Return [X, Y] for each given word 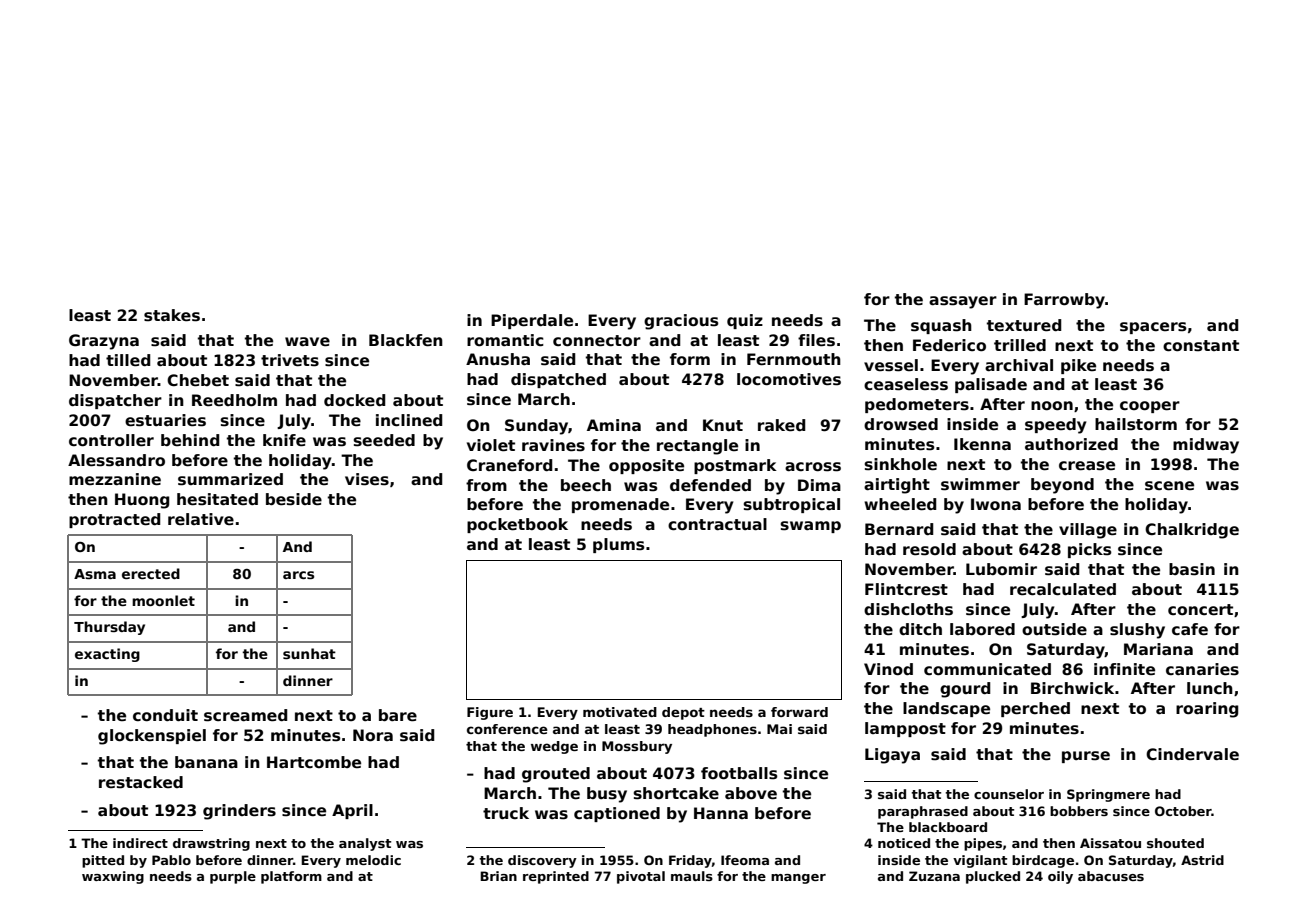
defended [710, 485]
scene [1169, 486]
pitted [103, 861]
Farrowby [1064, 301]
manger [798, 879]
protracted [114, 520]
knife [284, 440]
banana [206, 762]
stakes [172, 315]
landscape [946, 709]
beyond [1062, 486]
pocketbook [517, 525]
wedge [554, 747]
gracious [681, 322]
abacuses [1111, 876]
